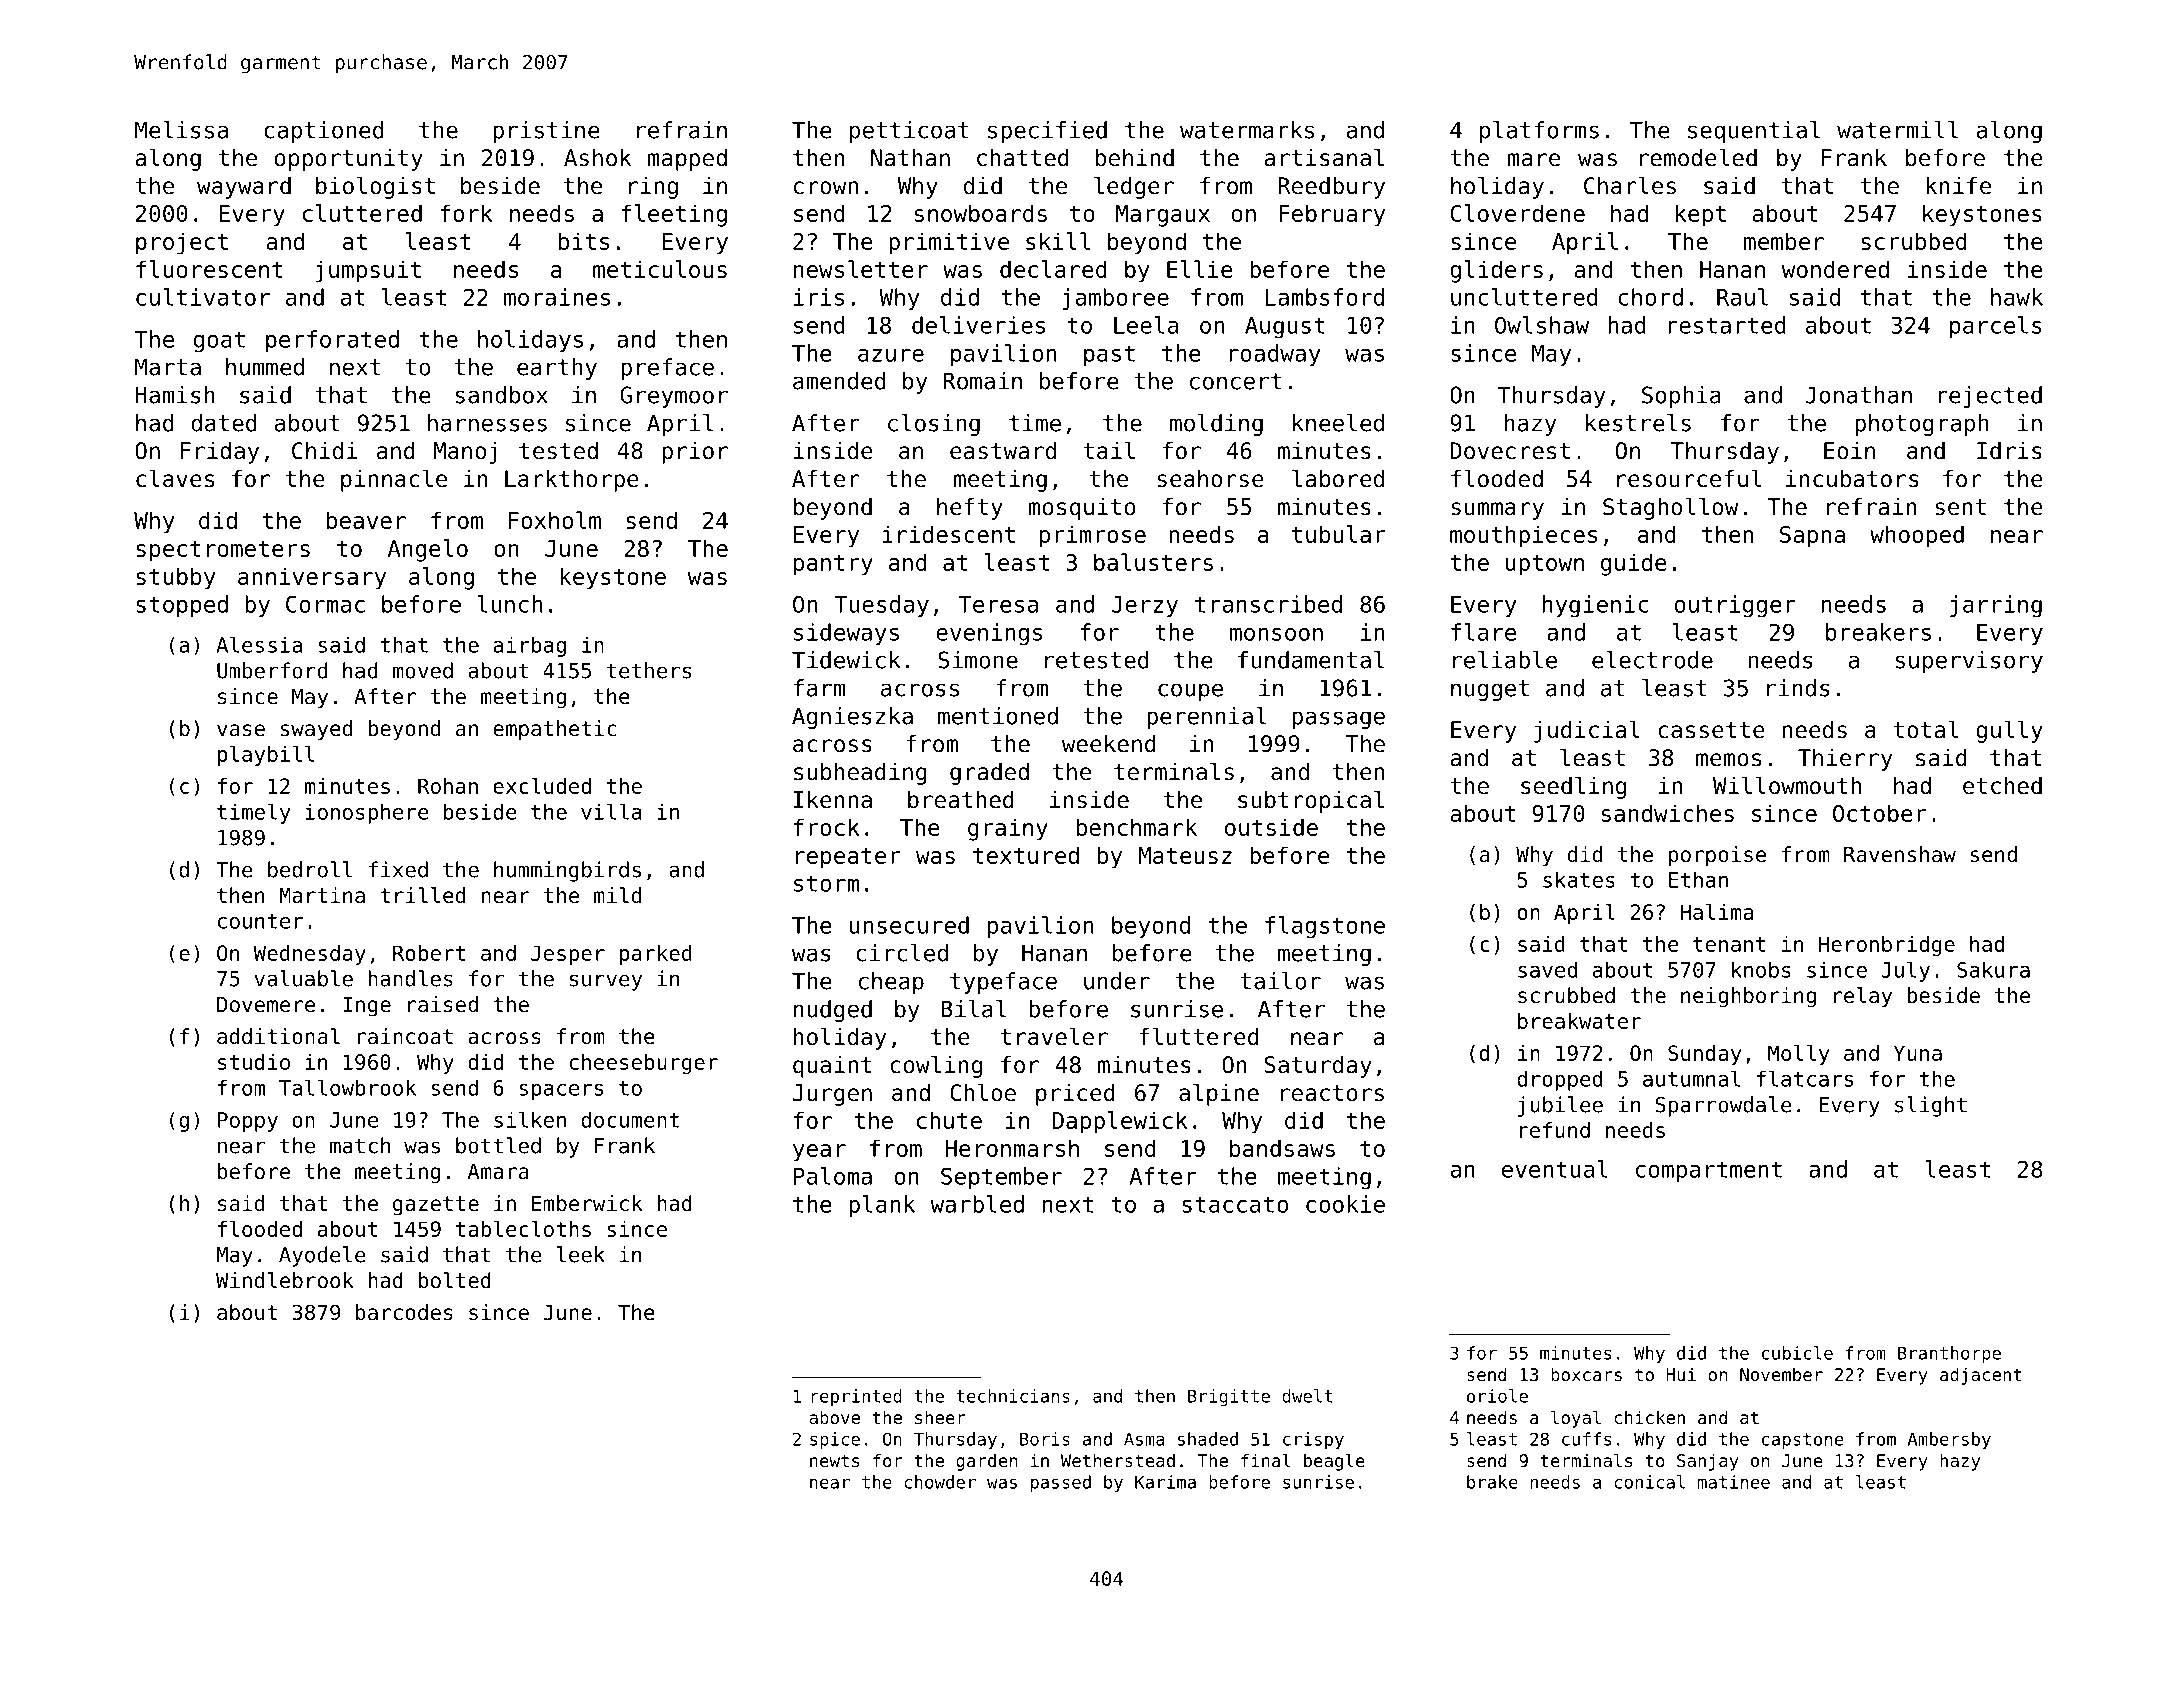  Describe the element at coordinates (1917, 536) in the image. I see `whooped` at that location.
